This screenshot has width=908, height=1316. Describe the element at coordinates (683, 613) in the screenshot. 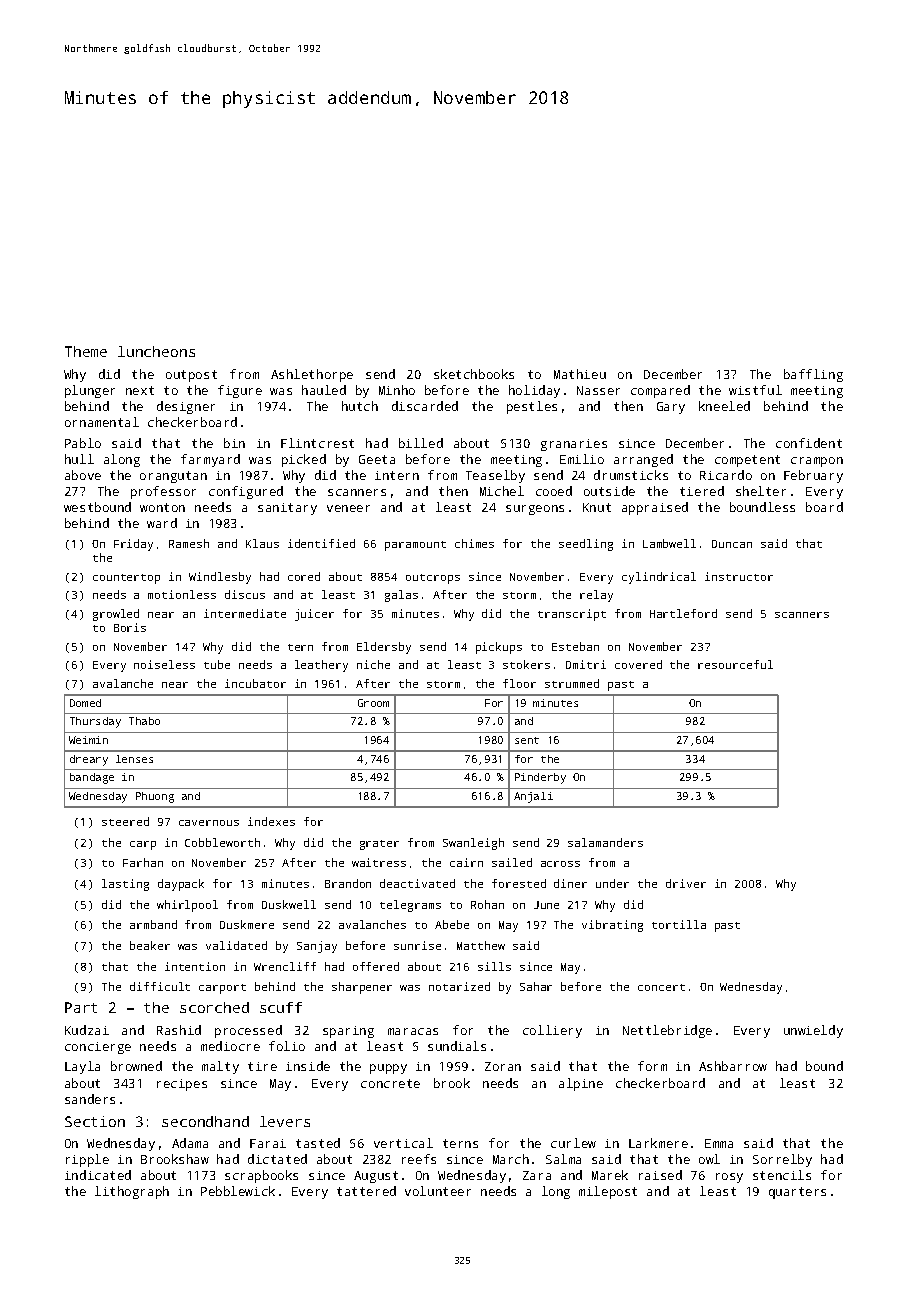

I see `Hartleford` at that location.
